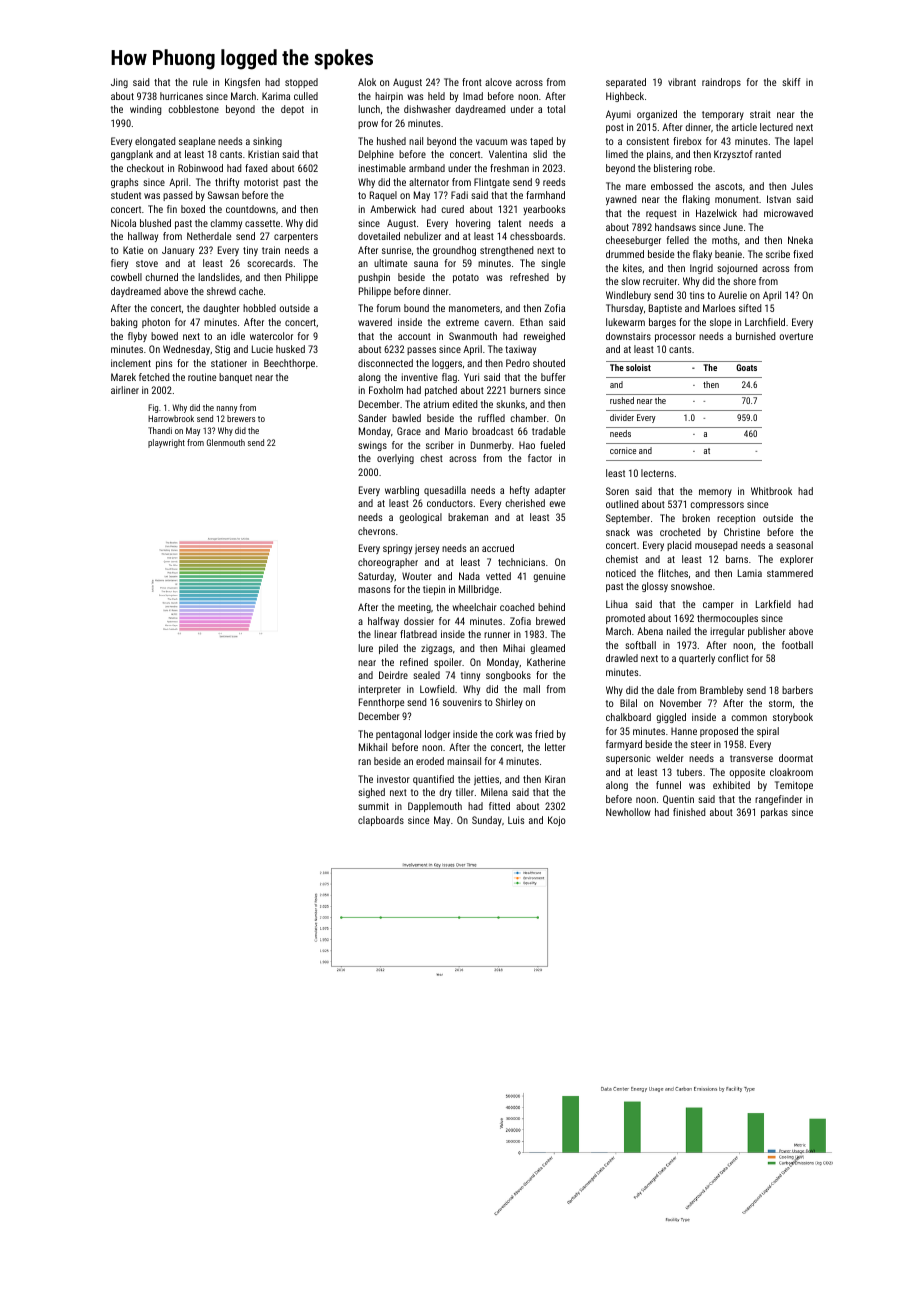 This screenshot has height=1308, width=924. Describe the element at coordinates (119, 83) in the screenshot. I see `Jing` at that location.
